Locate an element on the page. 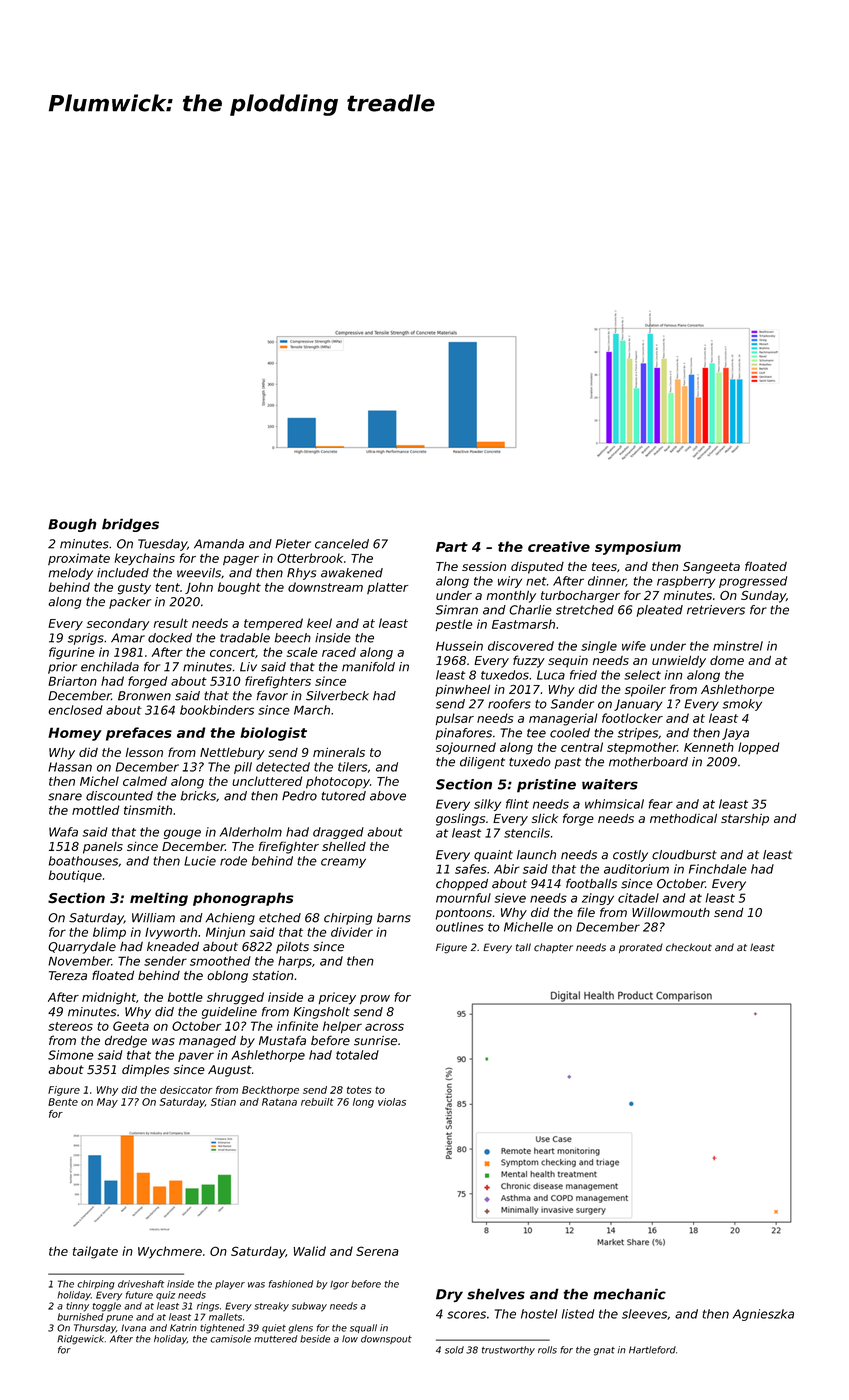 This page has height=1400, width=849. Katrin is located at coordinates (183, 1328).
